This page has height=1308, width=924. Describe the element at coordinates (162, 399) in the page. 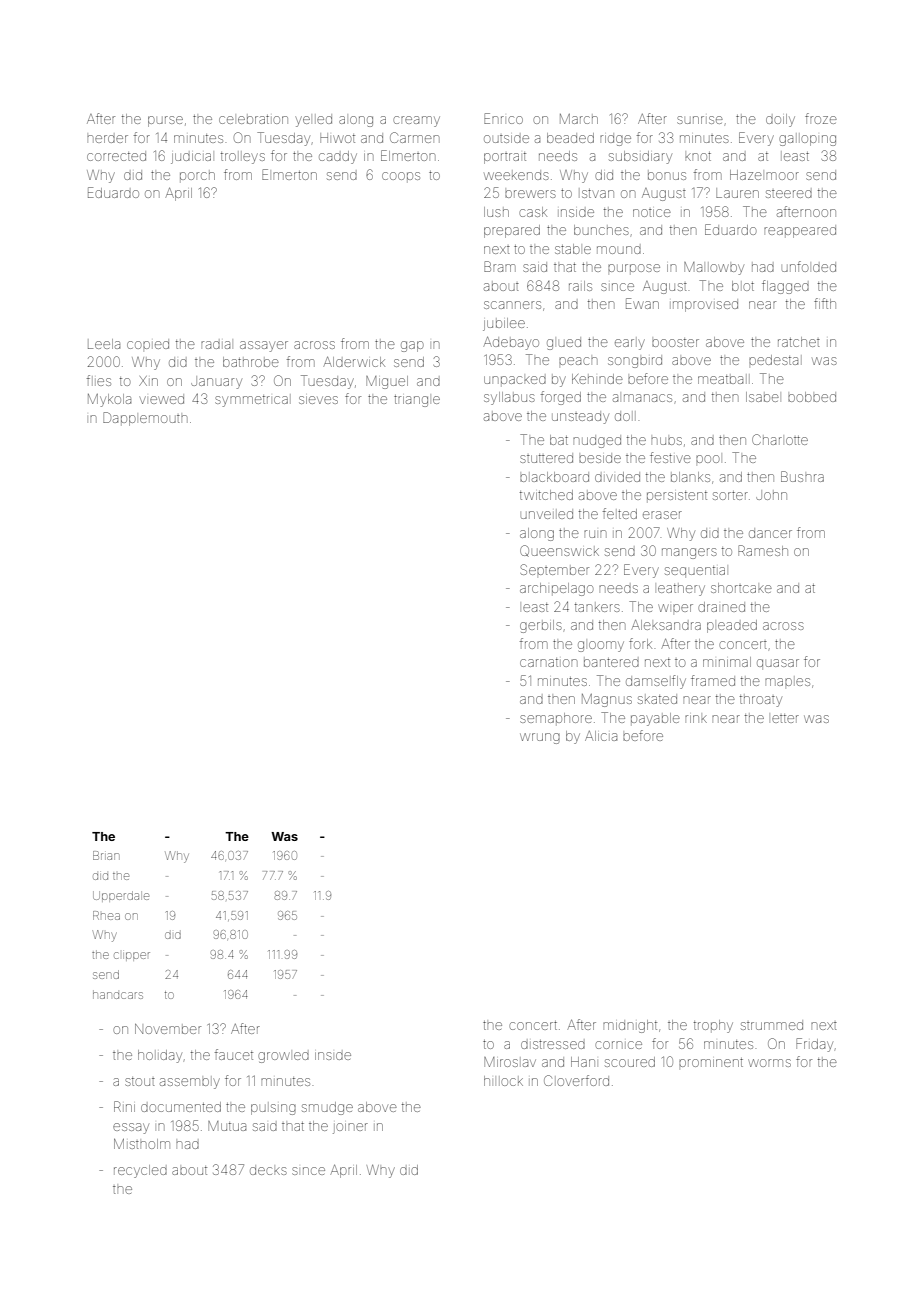

I see `viewed` at that location.
